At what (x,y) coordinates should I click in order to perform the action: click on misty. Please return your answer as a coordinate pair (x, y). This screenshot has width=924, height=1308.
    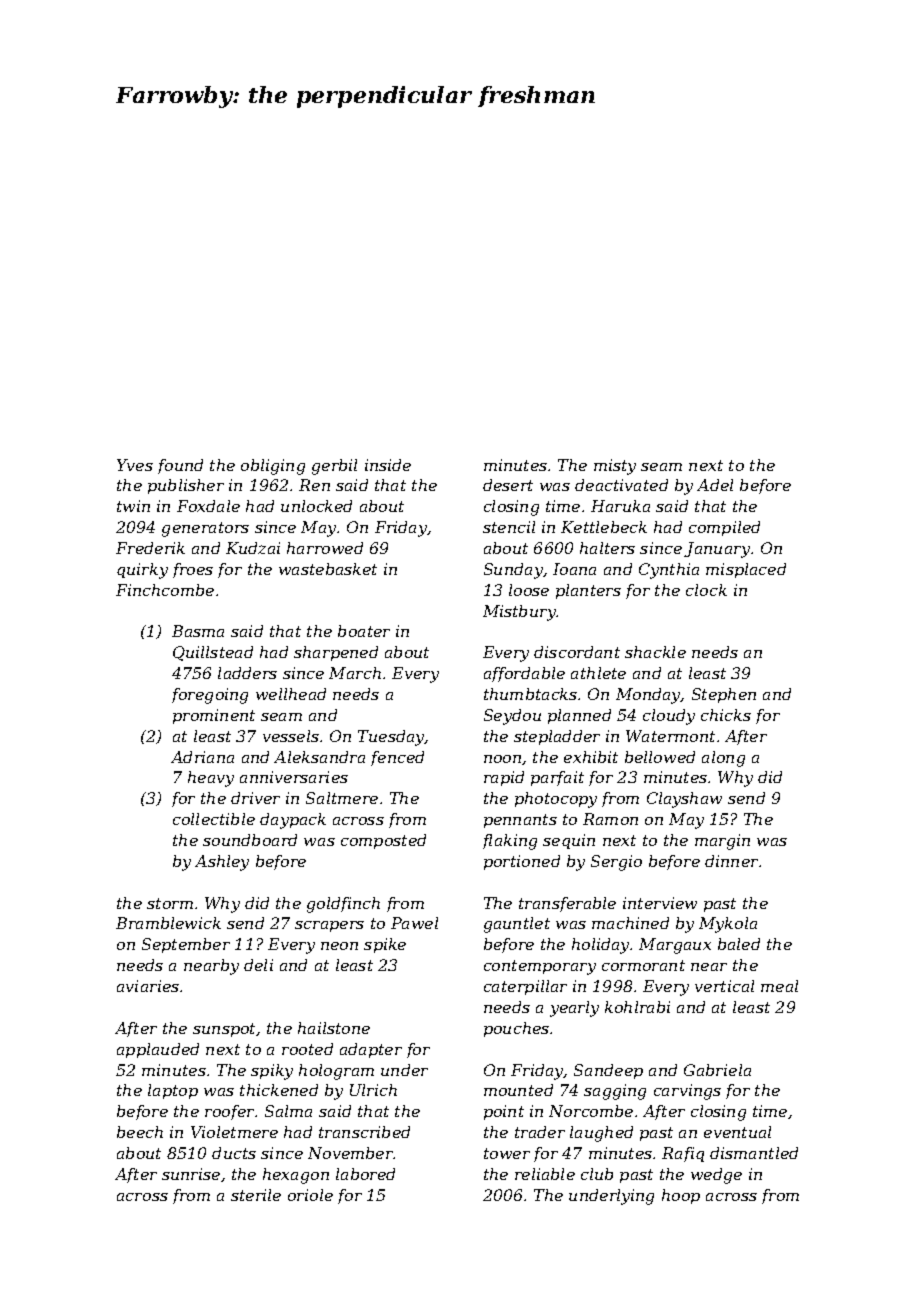
    Looking at the image, I should click on (615, 467).
